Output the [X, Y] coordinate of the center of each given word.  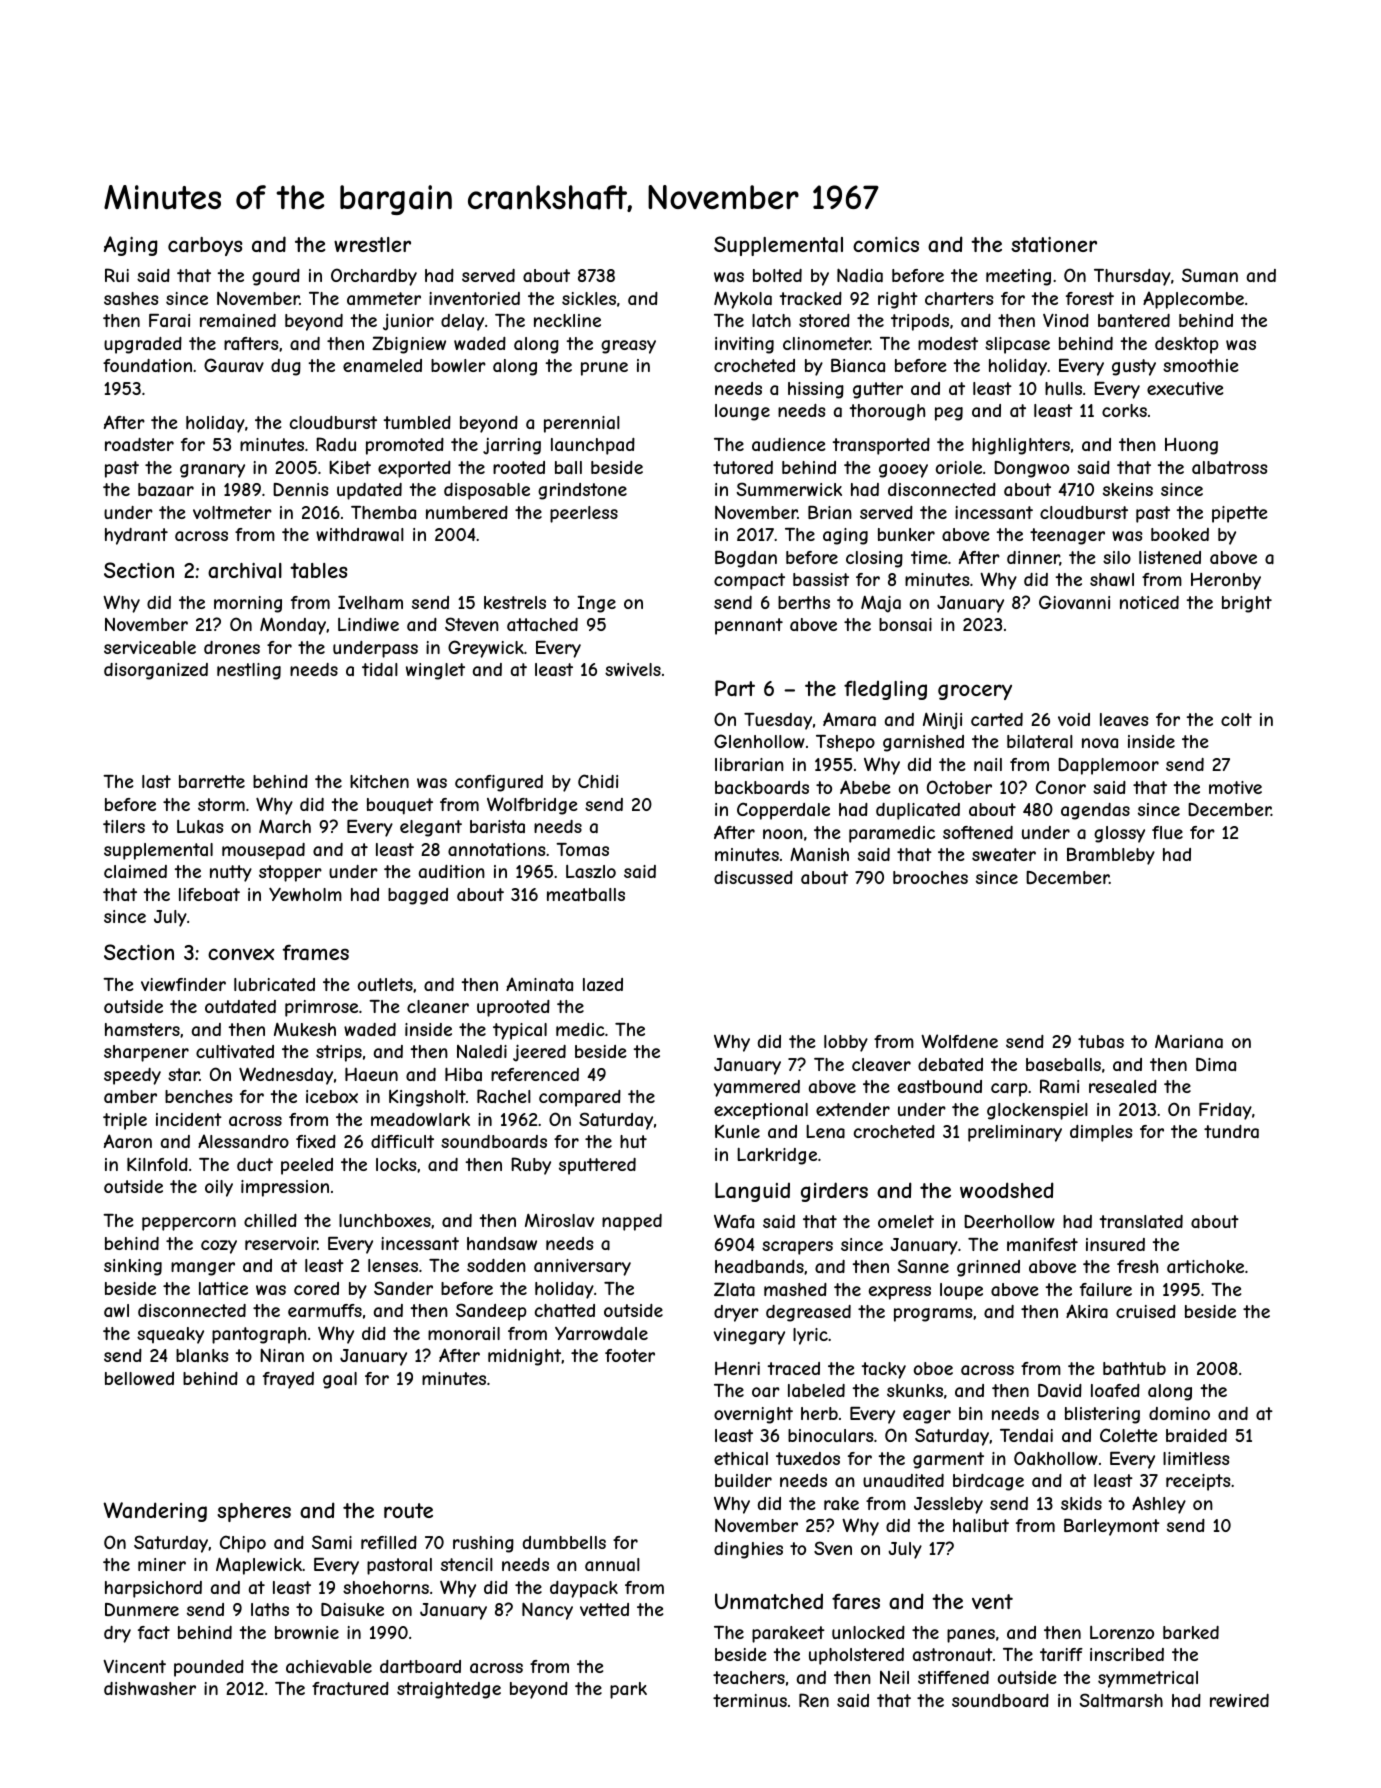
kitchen [379, 781]
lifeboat [209, 894]
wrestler [372, 244]
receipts [1198, 1482]
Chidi [598, 781]
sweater [1004, 854]
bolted [777, 275]
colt [1236, 719]
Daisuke [352, 1609]
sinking [133, 1267]
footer [630, 1355]
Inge [596, 604]
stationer [1054, 245]
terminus [750, 1700]
